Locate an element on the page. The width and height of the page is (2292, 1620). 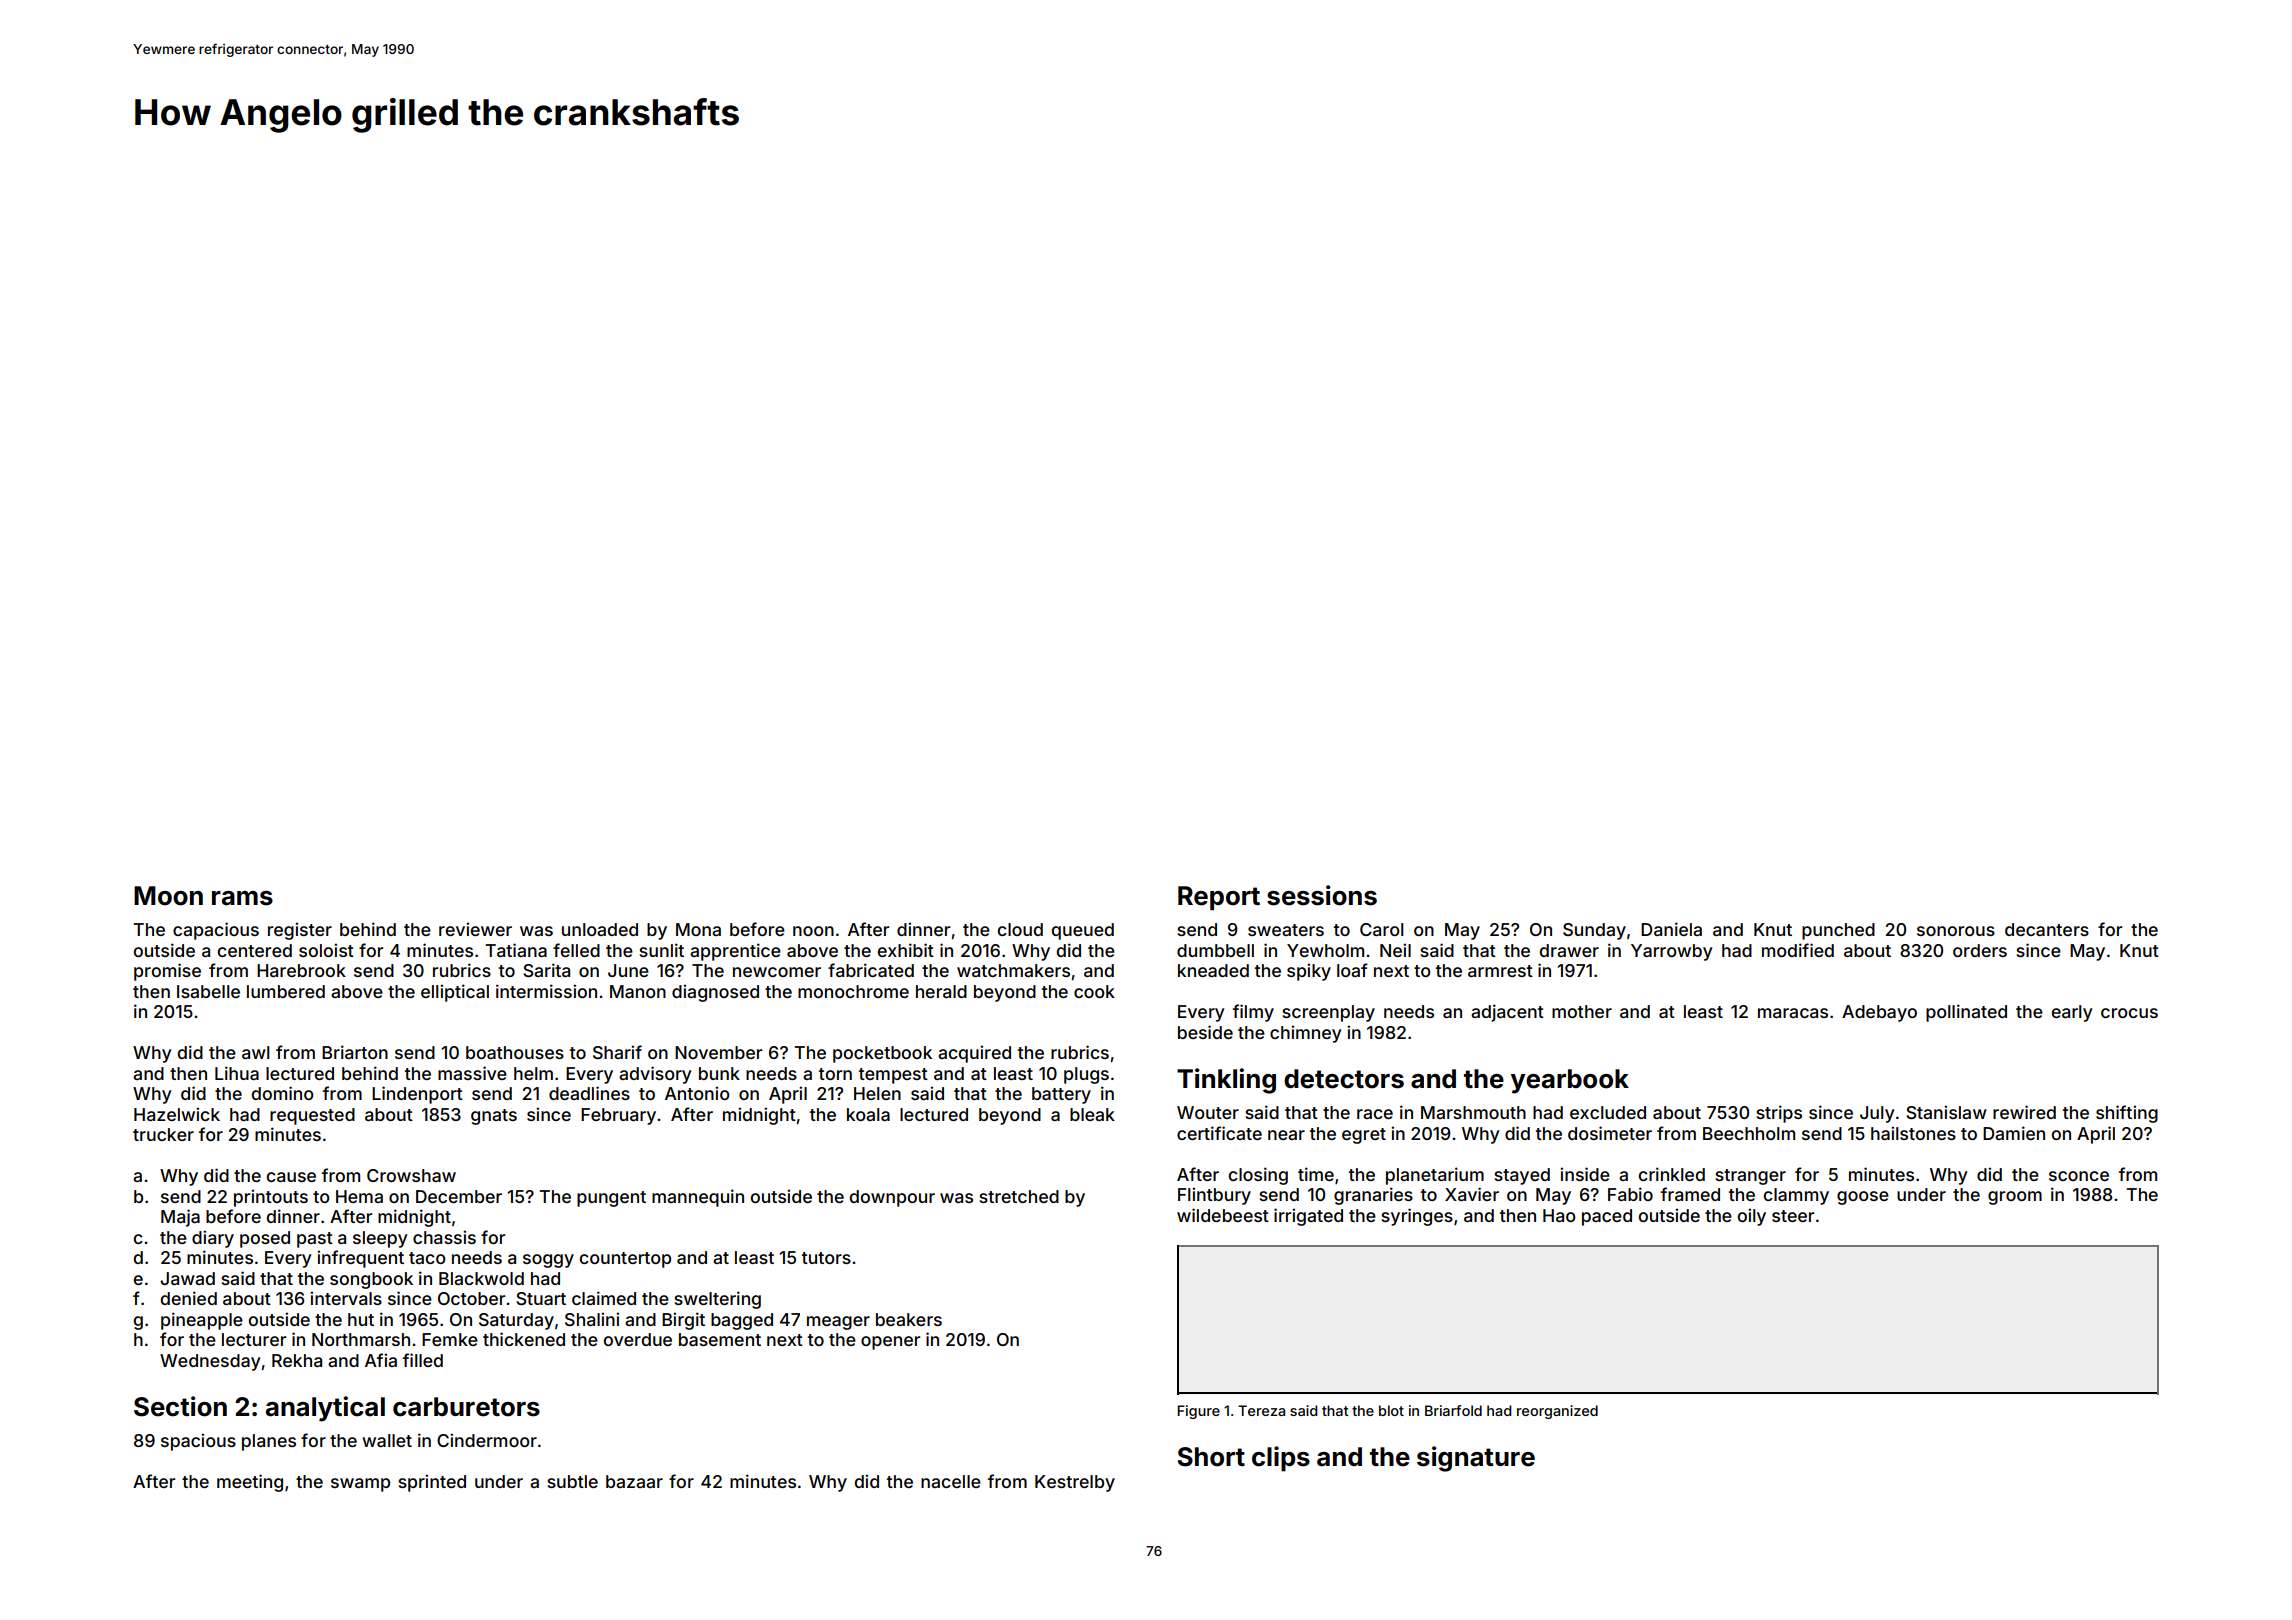
goose is located at coordinates (1863, 1198).
